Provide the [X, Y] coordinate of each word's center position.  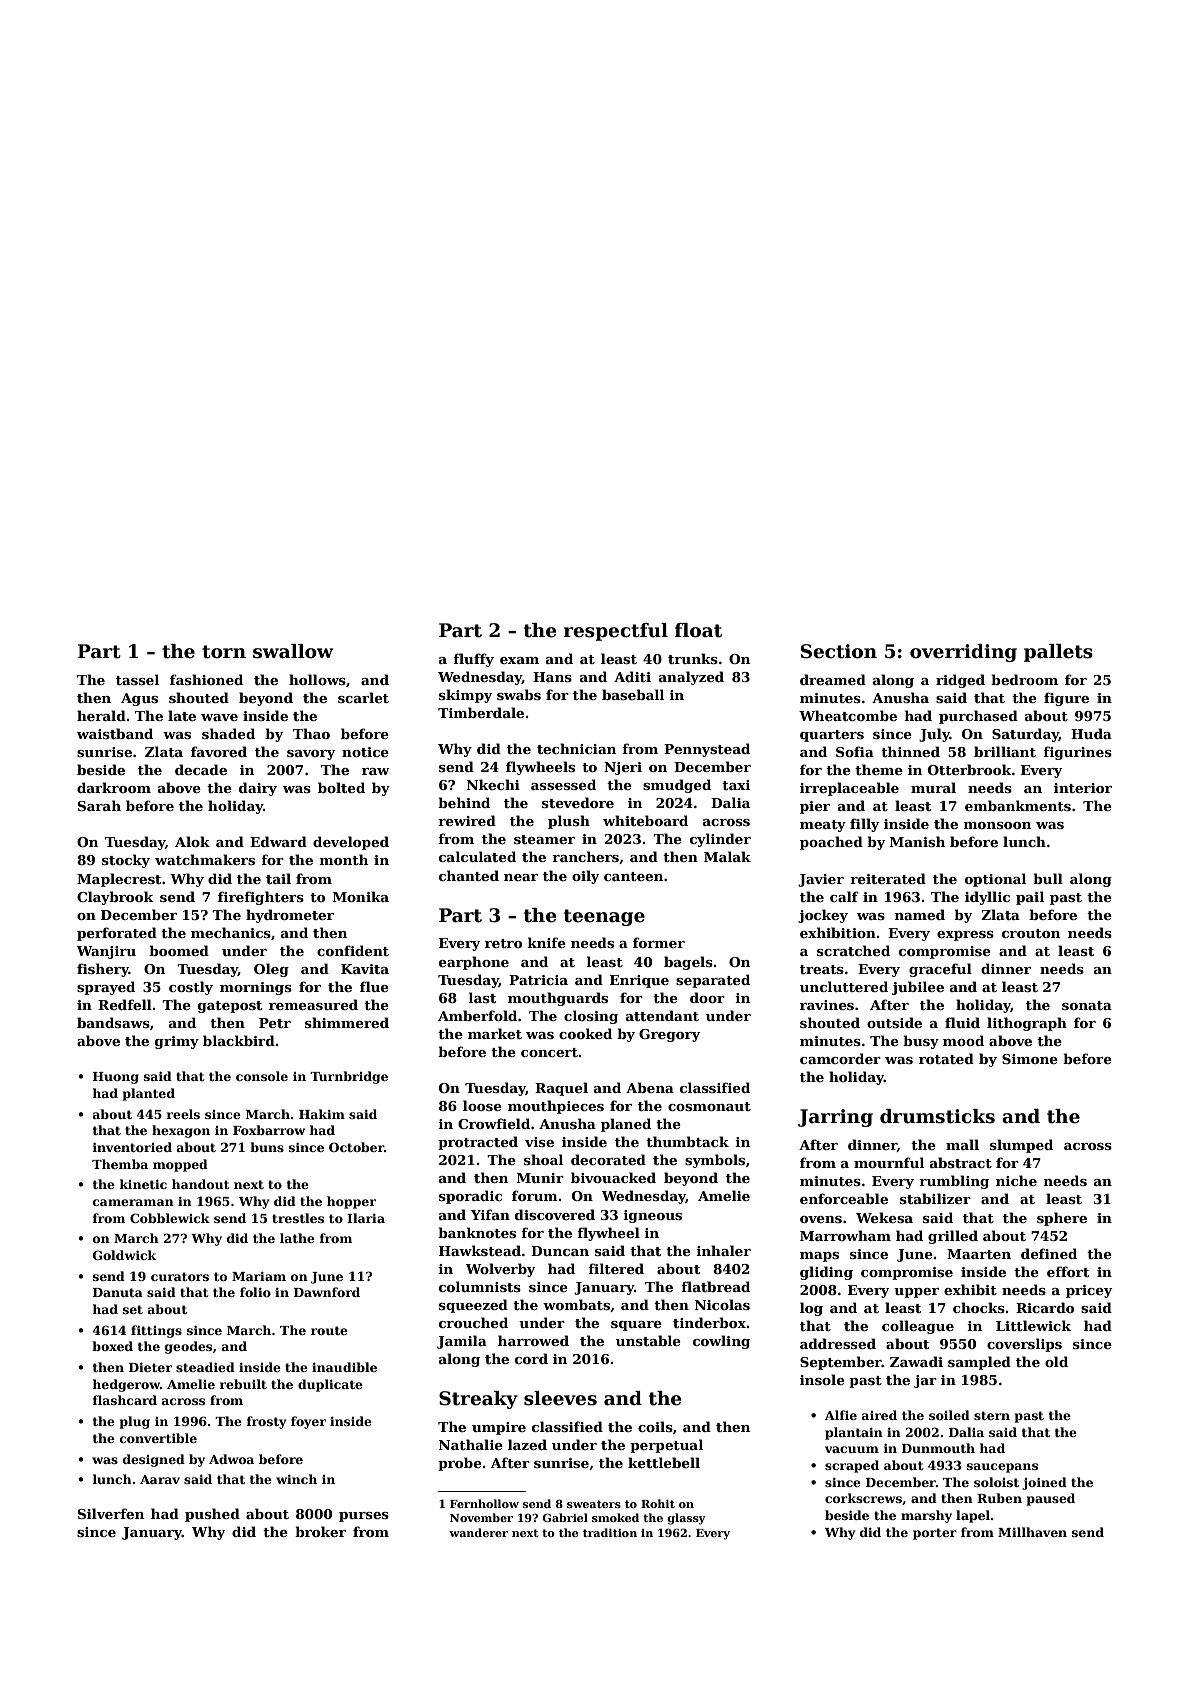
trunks [693, 658]
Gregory [669, 1035]
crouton [1031, 933]
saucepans [1002, 1468]
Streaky [478, 1400]
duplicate [330, 1385]
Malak [727, 856]
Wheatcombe [848, 715]
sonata [1087, 1005]
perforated [117, 934]
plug [135, 1422]
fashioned [206, 679]
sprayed [106, 988]
